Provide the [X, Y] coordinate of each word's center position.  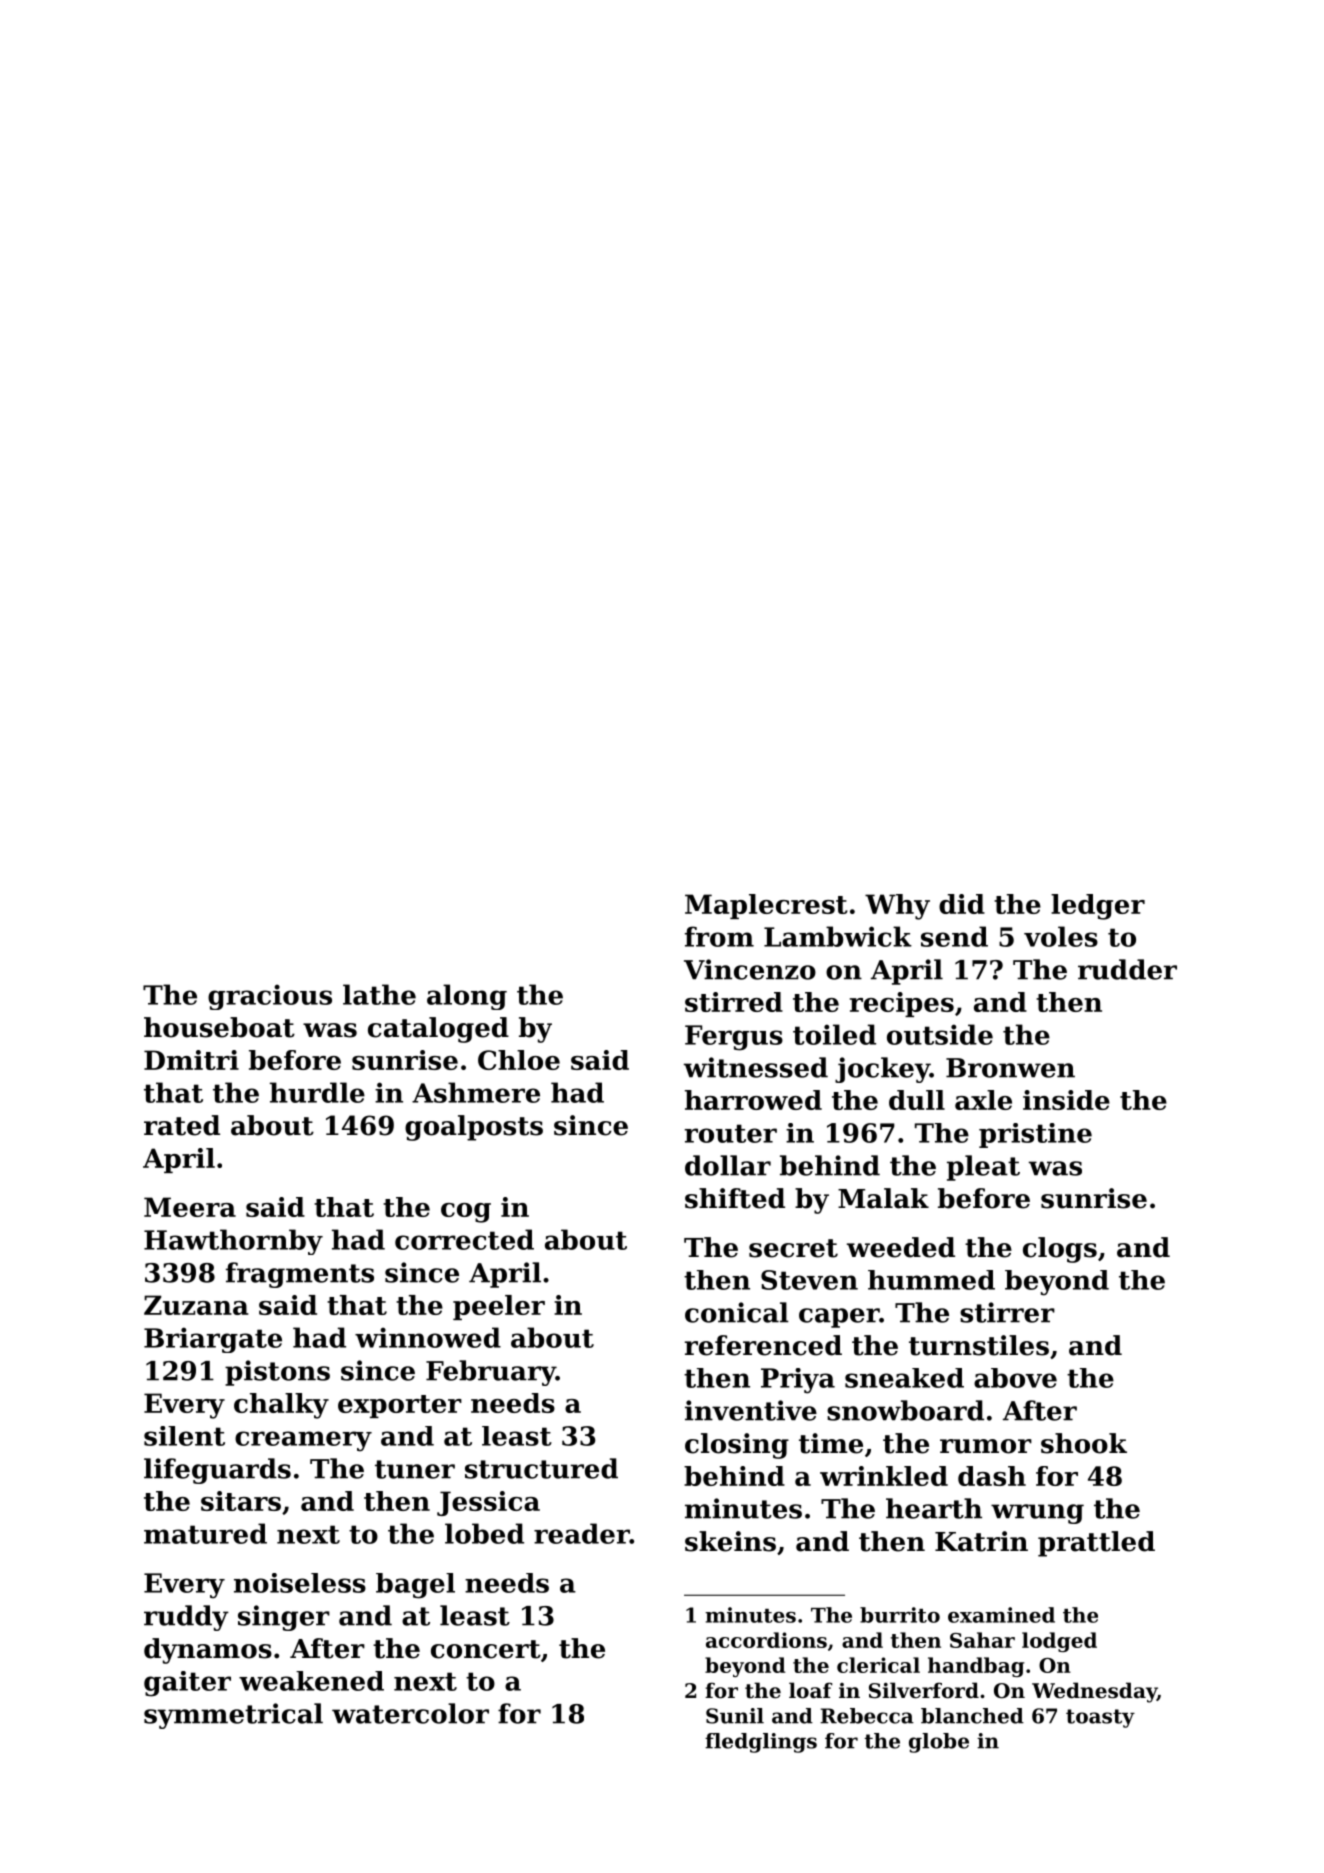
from [719, 936]
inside [1066, 1100]
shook [1084, 1443]
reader [582, 1533]
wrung [1037, 1514]
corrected [464, 1239]
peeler [499, 1307]
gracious [270, 997]
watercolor [410, 1713]
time [831, 1443]
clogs [1060, 1250]
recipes [902, 1004]
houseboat [219, 1027]
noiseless [300, 1583]
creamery [303, 1441]
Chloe [519, 1060]
